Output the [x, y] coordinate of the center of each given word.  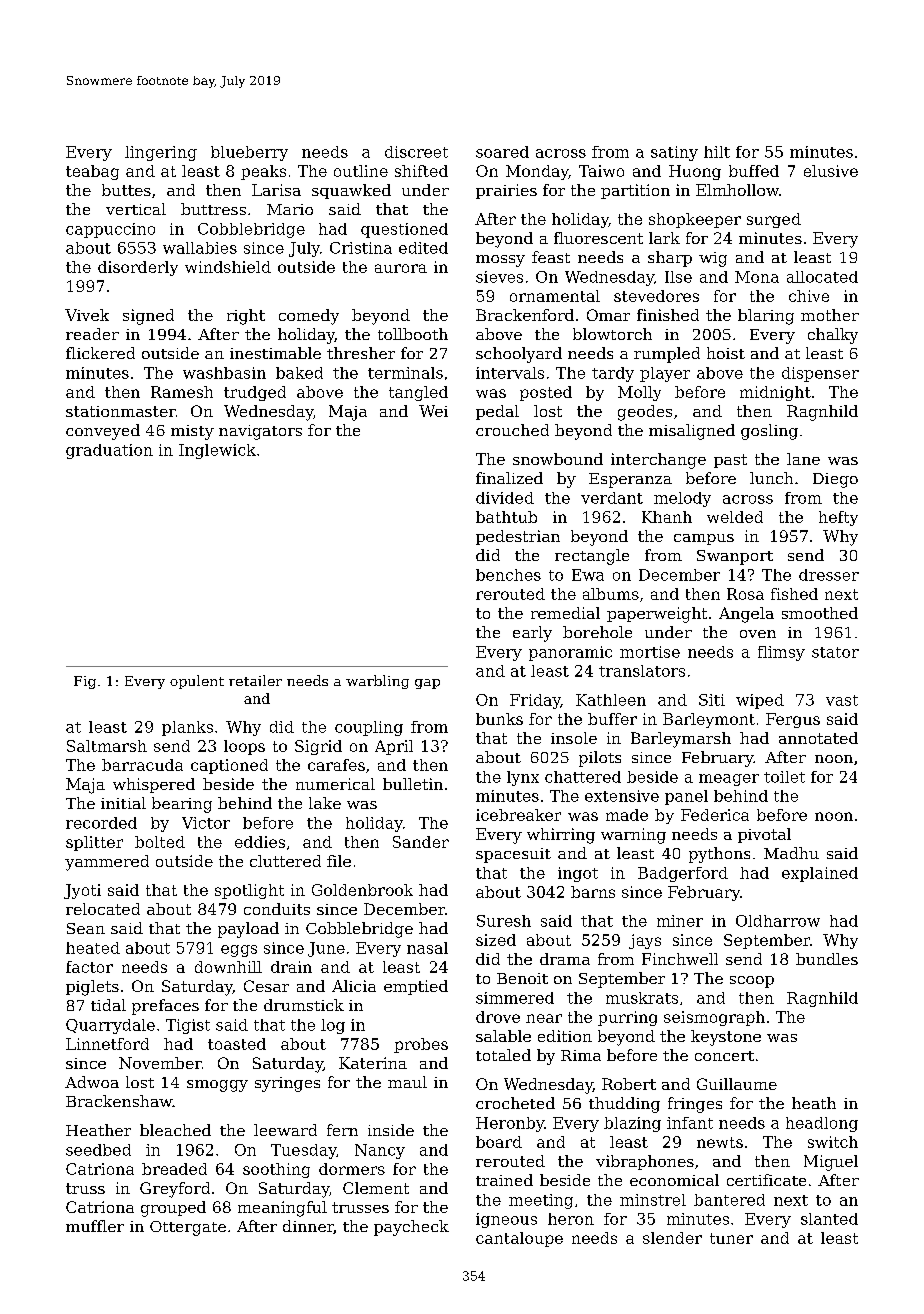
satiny [674, 153]
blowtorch [612, 334]
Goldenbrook [362, 890]
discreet [416, 152]
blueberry [249, 153]
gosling [769, 432]
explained [820, 874]
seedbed [98, 1150]
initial [123, 803]
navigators [260, 432]
